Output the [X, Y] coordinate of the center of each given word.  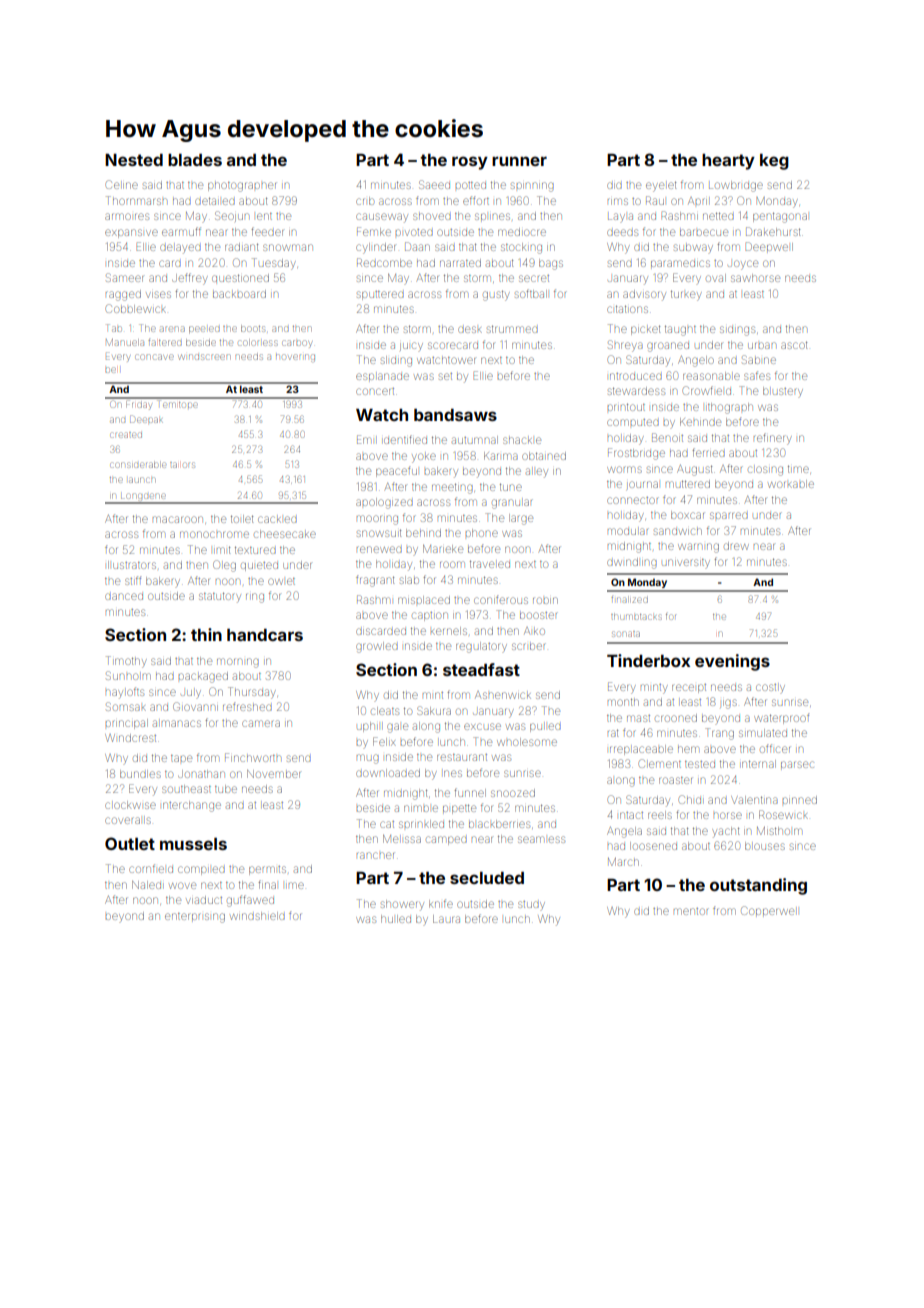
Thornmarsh [136, 200]
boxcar [687, 515]
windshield [257, 916]
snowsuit [379, 533]
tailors [182, 465]
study [531, 905]
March [623, 862]
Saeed [434, 184]
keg [774, 162]
